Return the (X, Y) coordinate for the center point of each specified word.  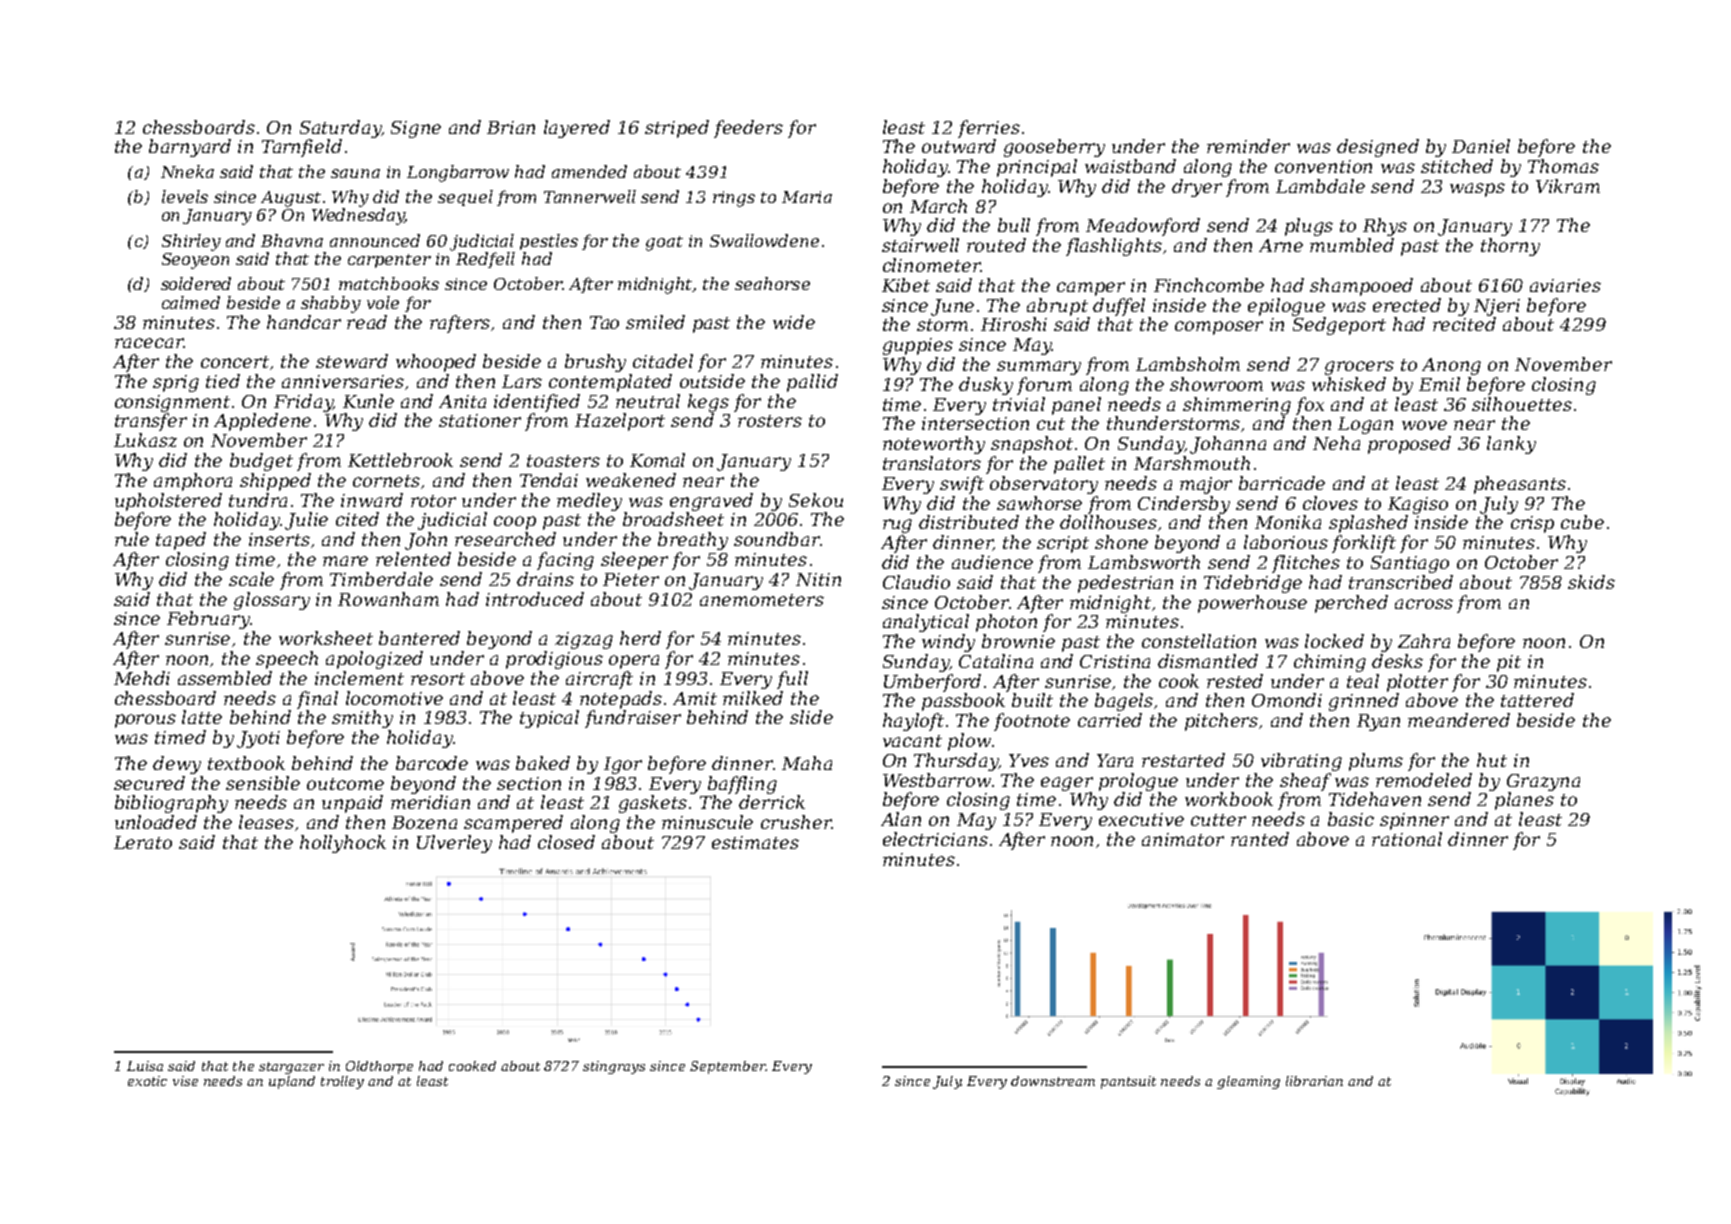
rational (1407, 839)
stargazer (291, 1068)
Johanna (1228, 445)
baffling (742, 785)
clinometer (932, 265)
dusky (986, 386)
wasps (1477, 190)
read (367, 322)
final (317, 700)
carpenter (389, 261)
